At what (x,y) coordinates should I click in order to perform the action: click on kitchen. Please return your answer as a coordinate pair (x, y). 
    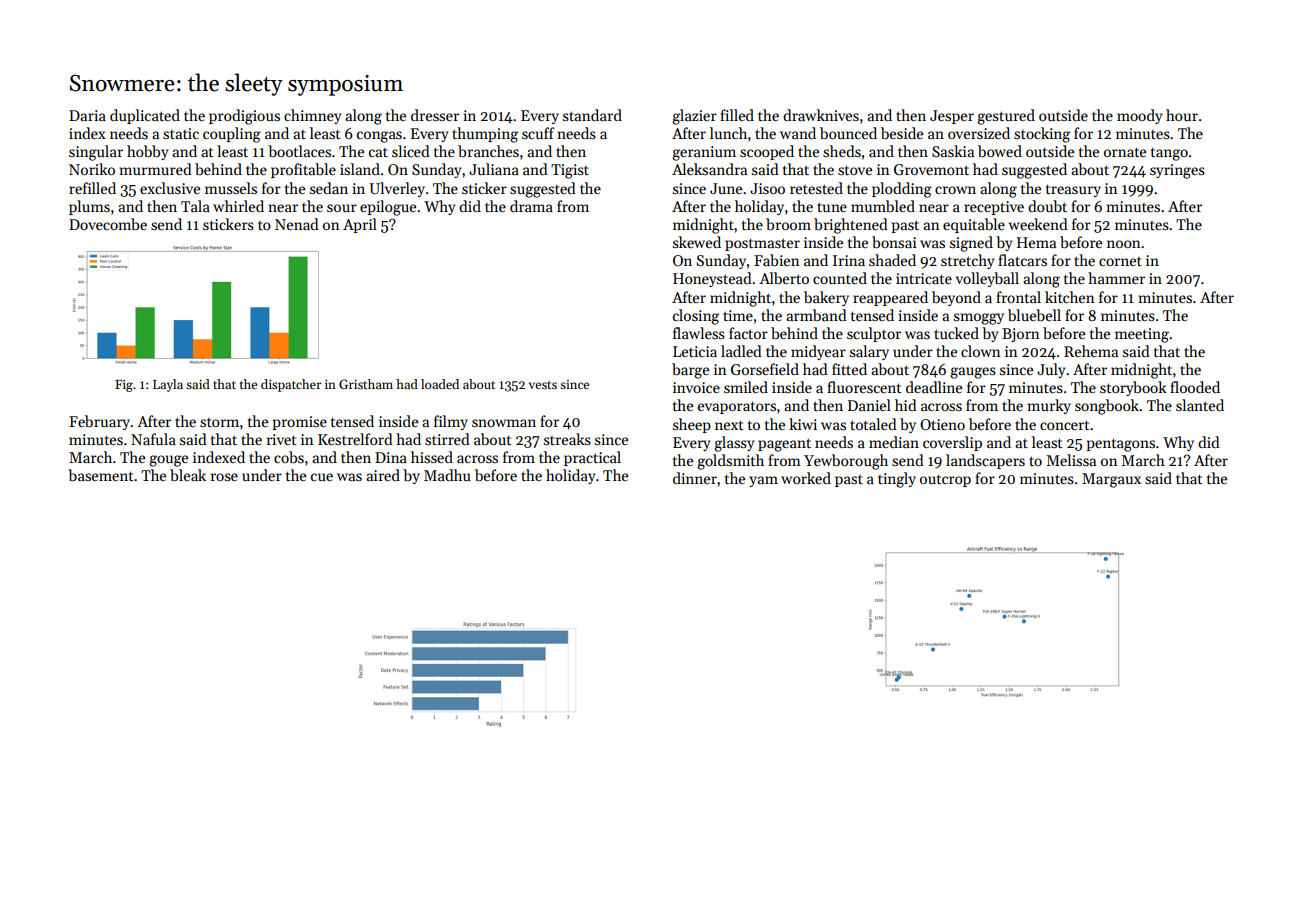
    Looking at the image, I should click on (1070, 297).
